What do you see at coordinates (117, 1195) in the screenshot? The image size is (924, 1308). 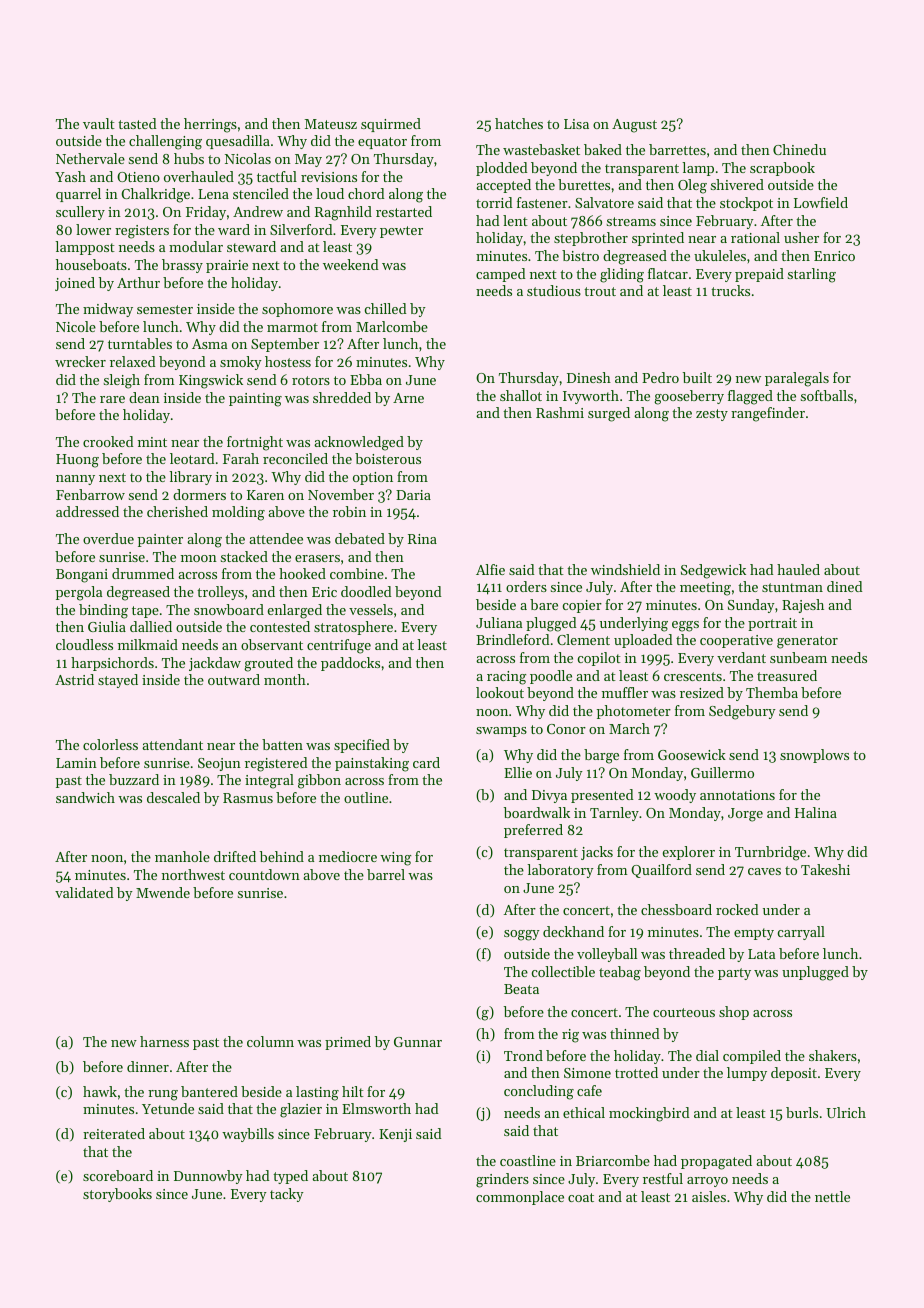 I see `storybooks` at bounding box center [117, 1195].
